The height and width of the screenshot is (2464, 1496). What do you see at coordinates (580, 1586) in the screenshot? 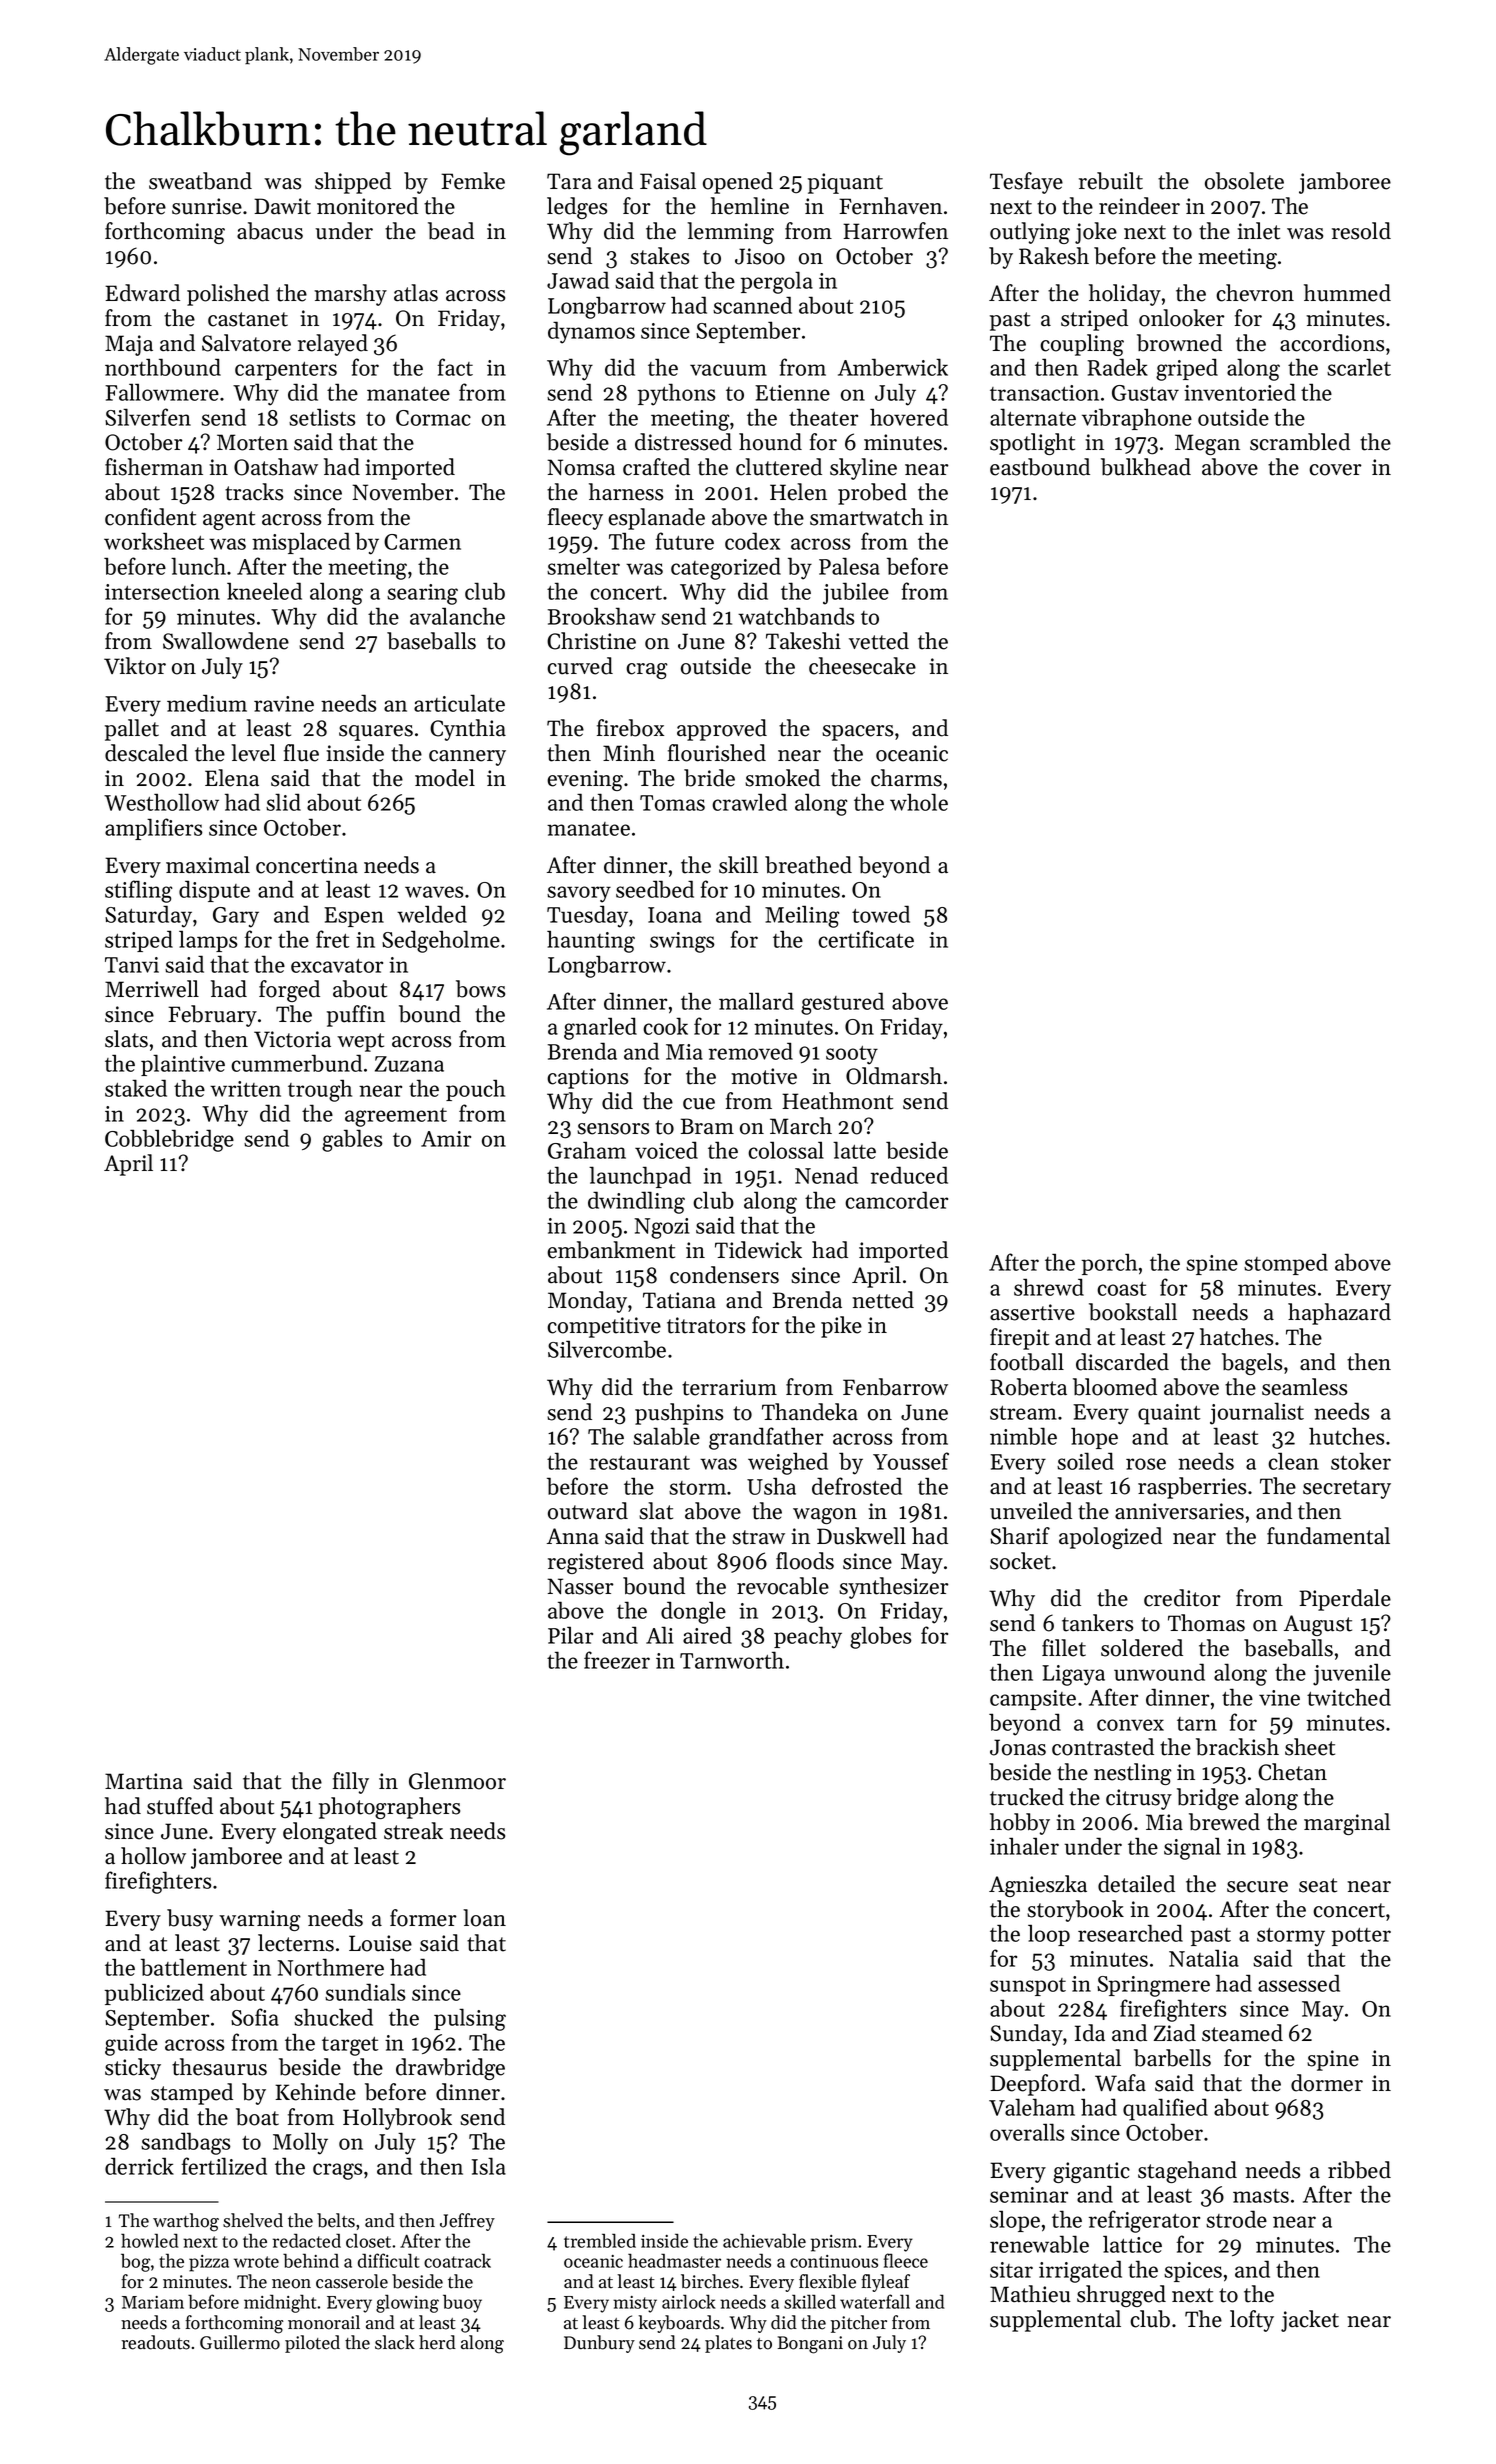
I see `Nasser` at bounding box center [580, 1586].
